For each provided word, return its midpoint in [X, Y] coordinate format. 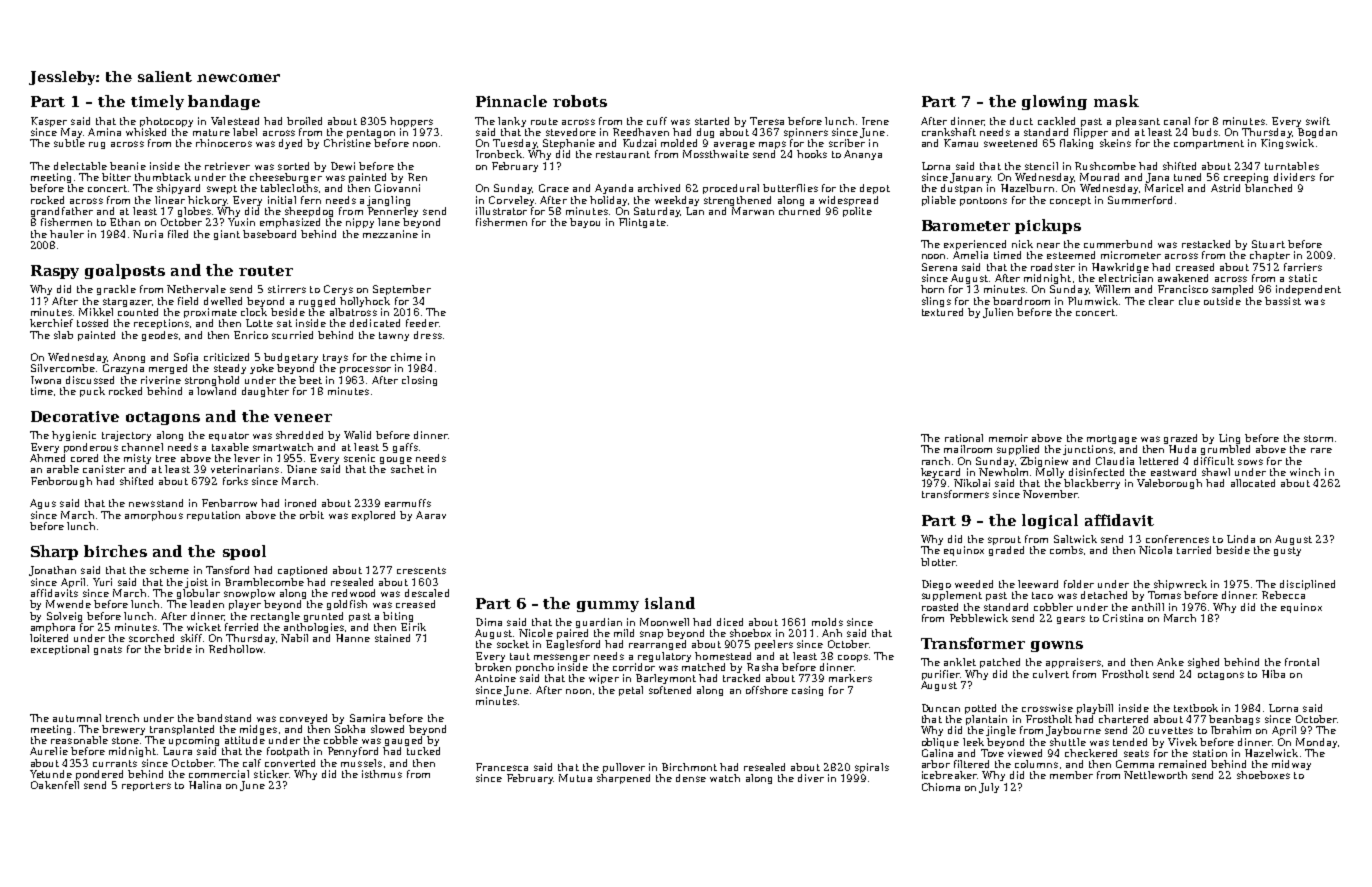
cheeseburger [286, 178]
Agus [43, 504]
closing [419, 381]
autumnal [77, 718]
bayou [585, 223]
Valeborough [1169, 484]
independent [1308, 290]
